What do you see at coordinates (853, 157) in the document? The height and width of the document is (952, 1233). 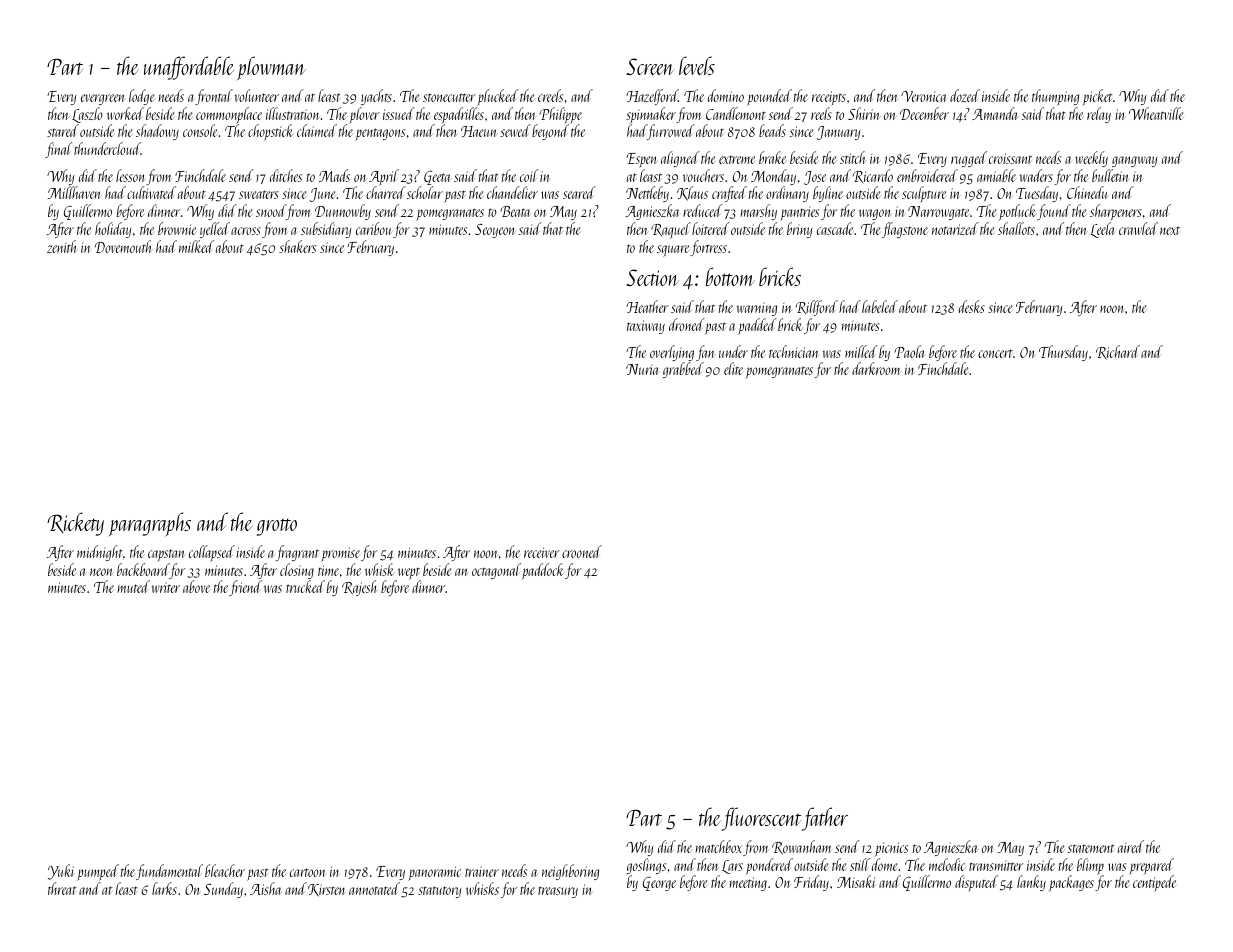 I see `stitch` at bounding box center [853, 157].
